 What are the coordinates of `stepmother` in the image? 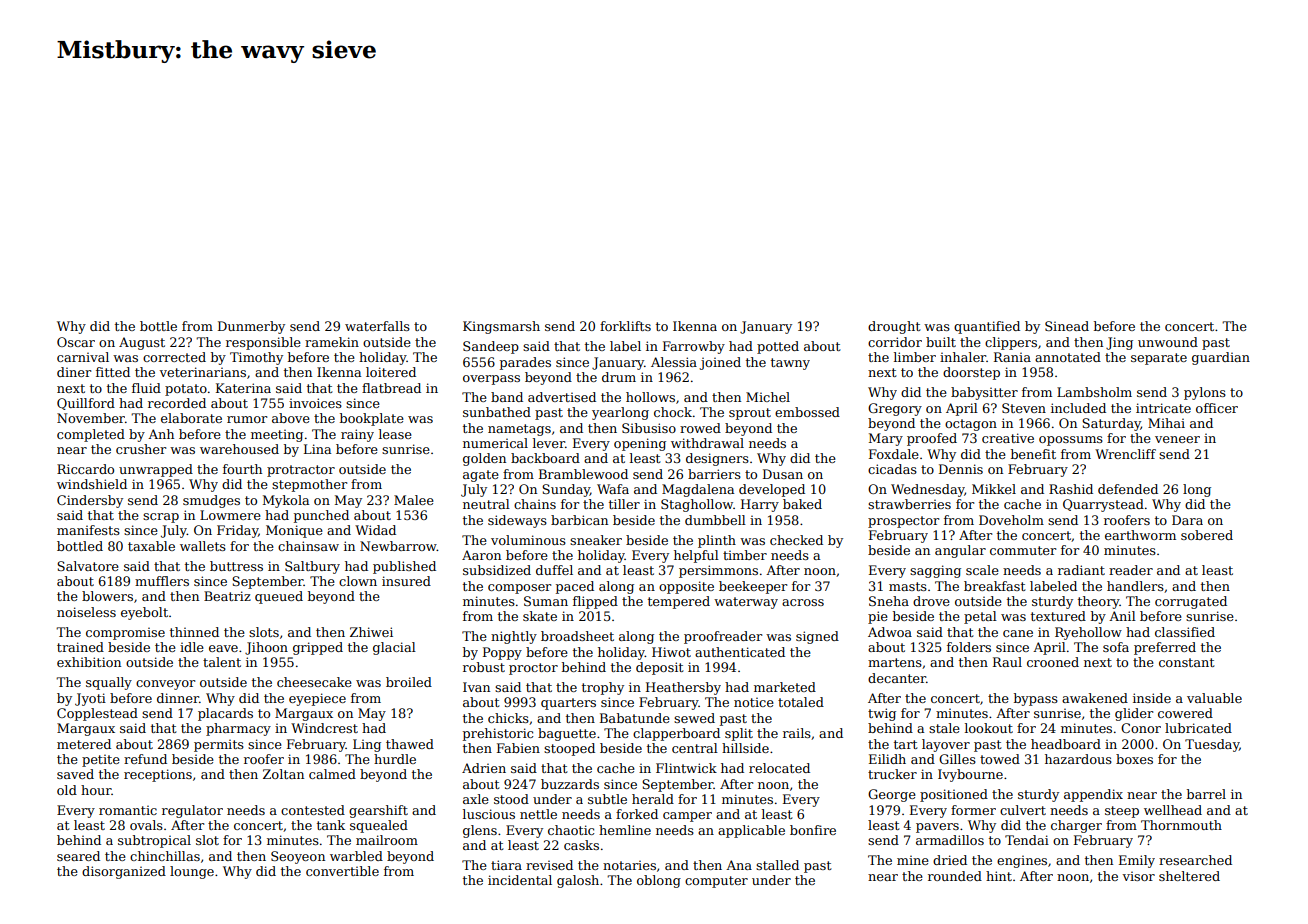 It's located at (309, 485).
